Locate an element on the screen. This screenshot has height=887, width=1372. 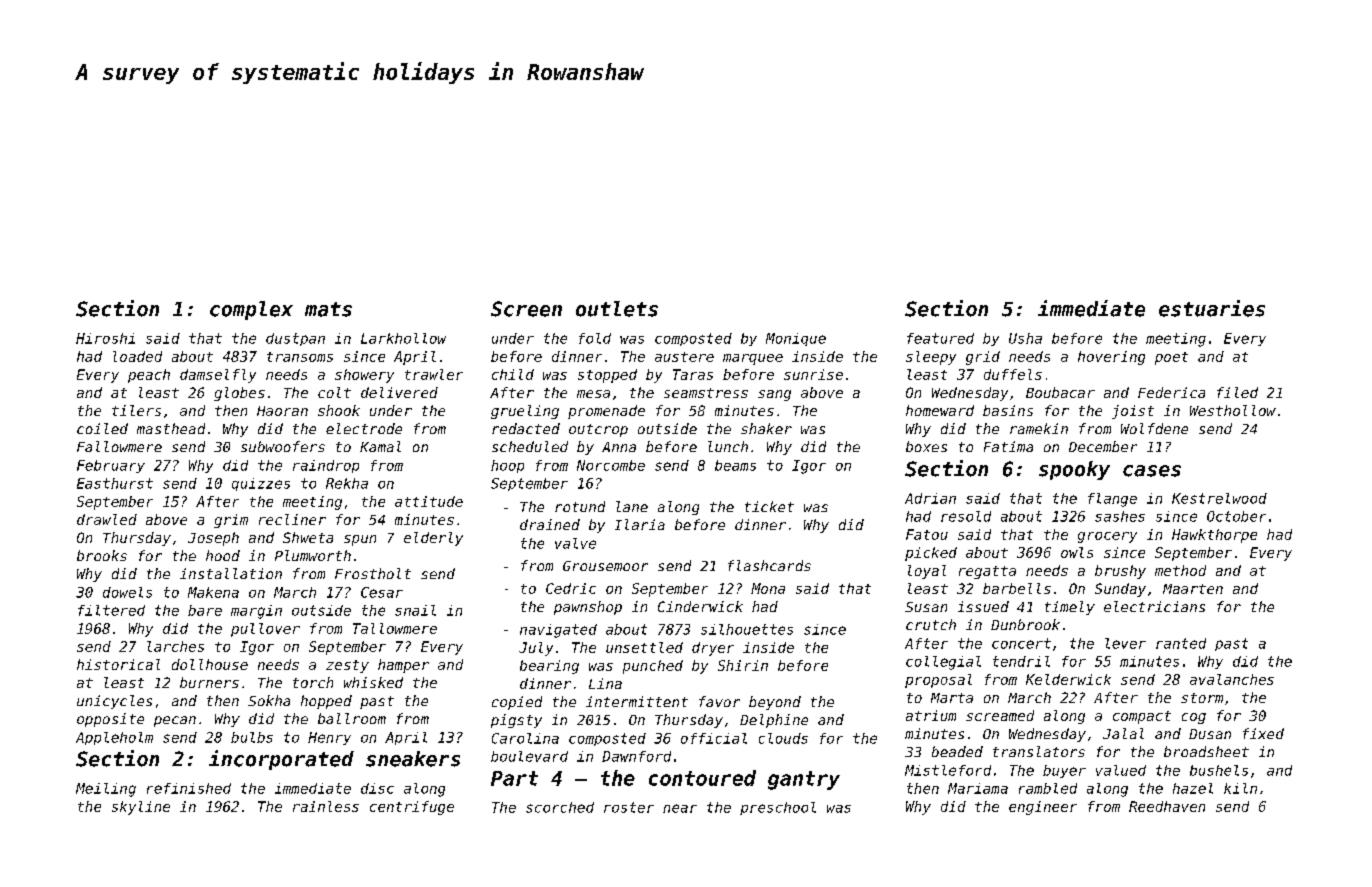
lane is located at coordinates (632, 506).
